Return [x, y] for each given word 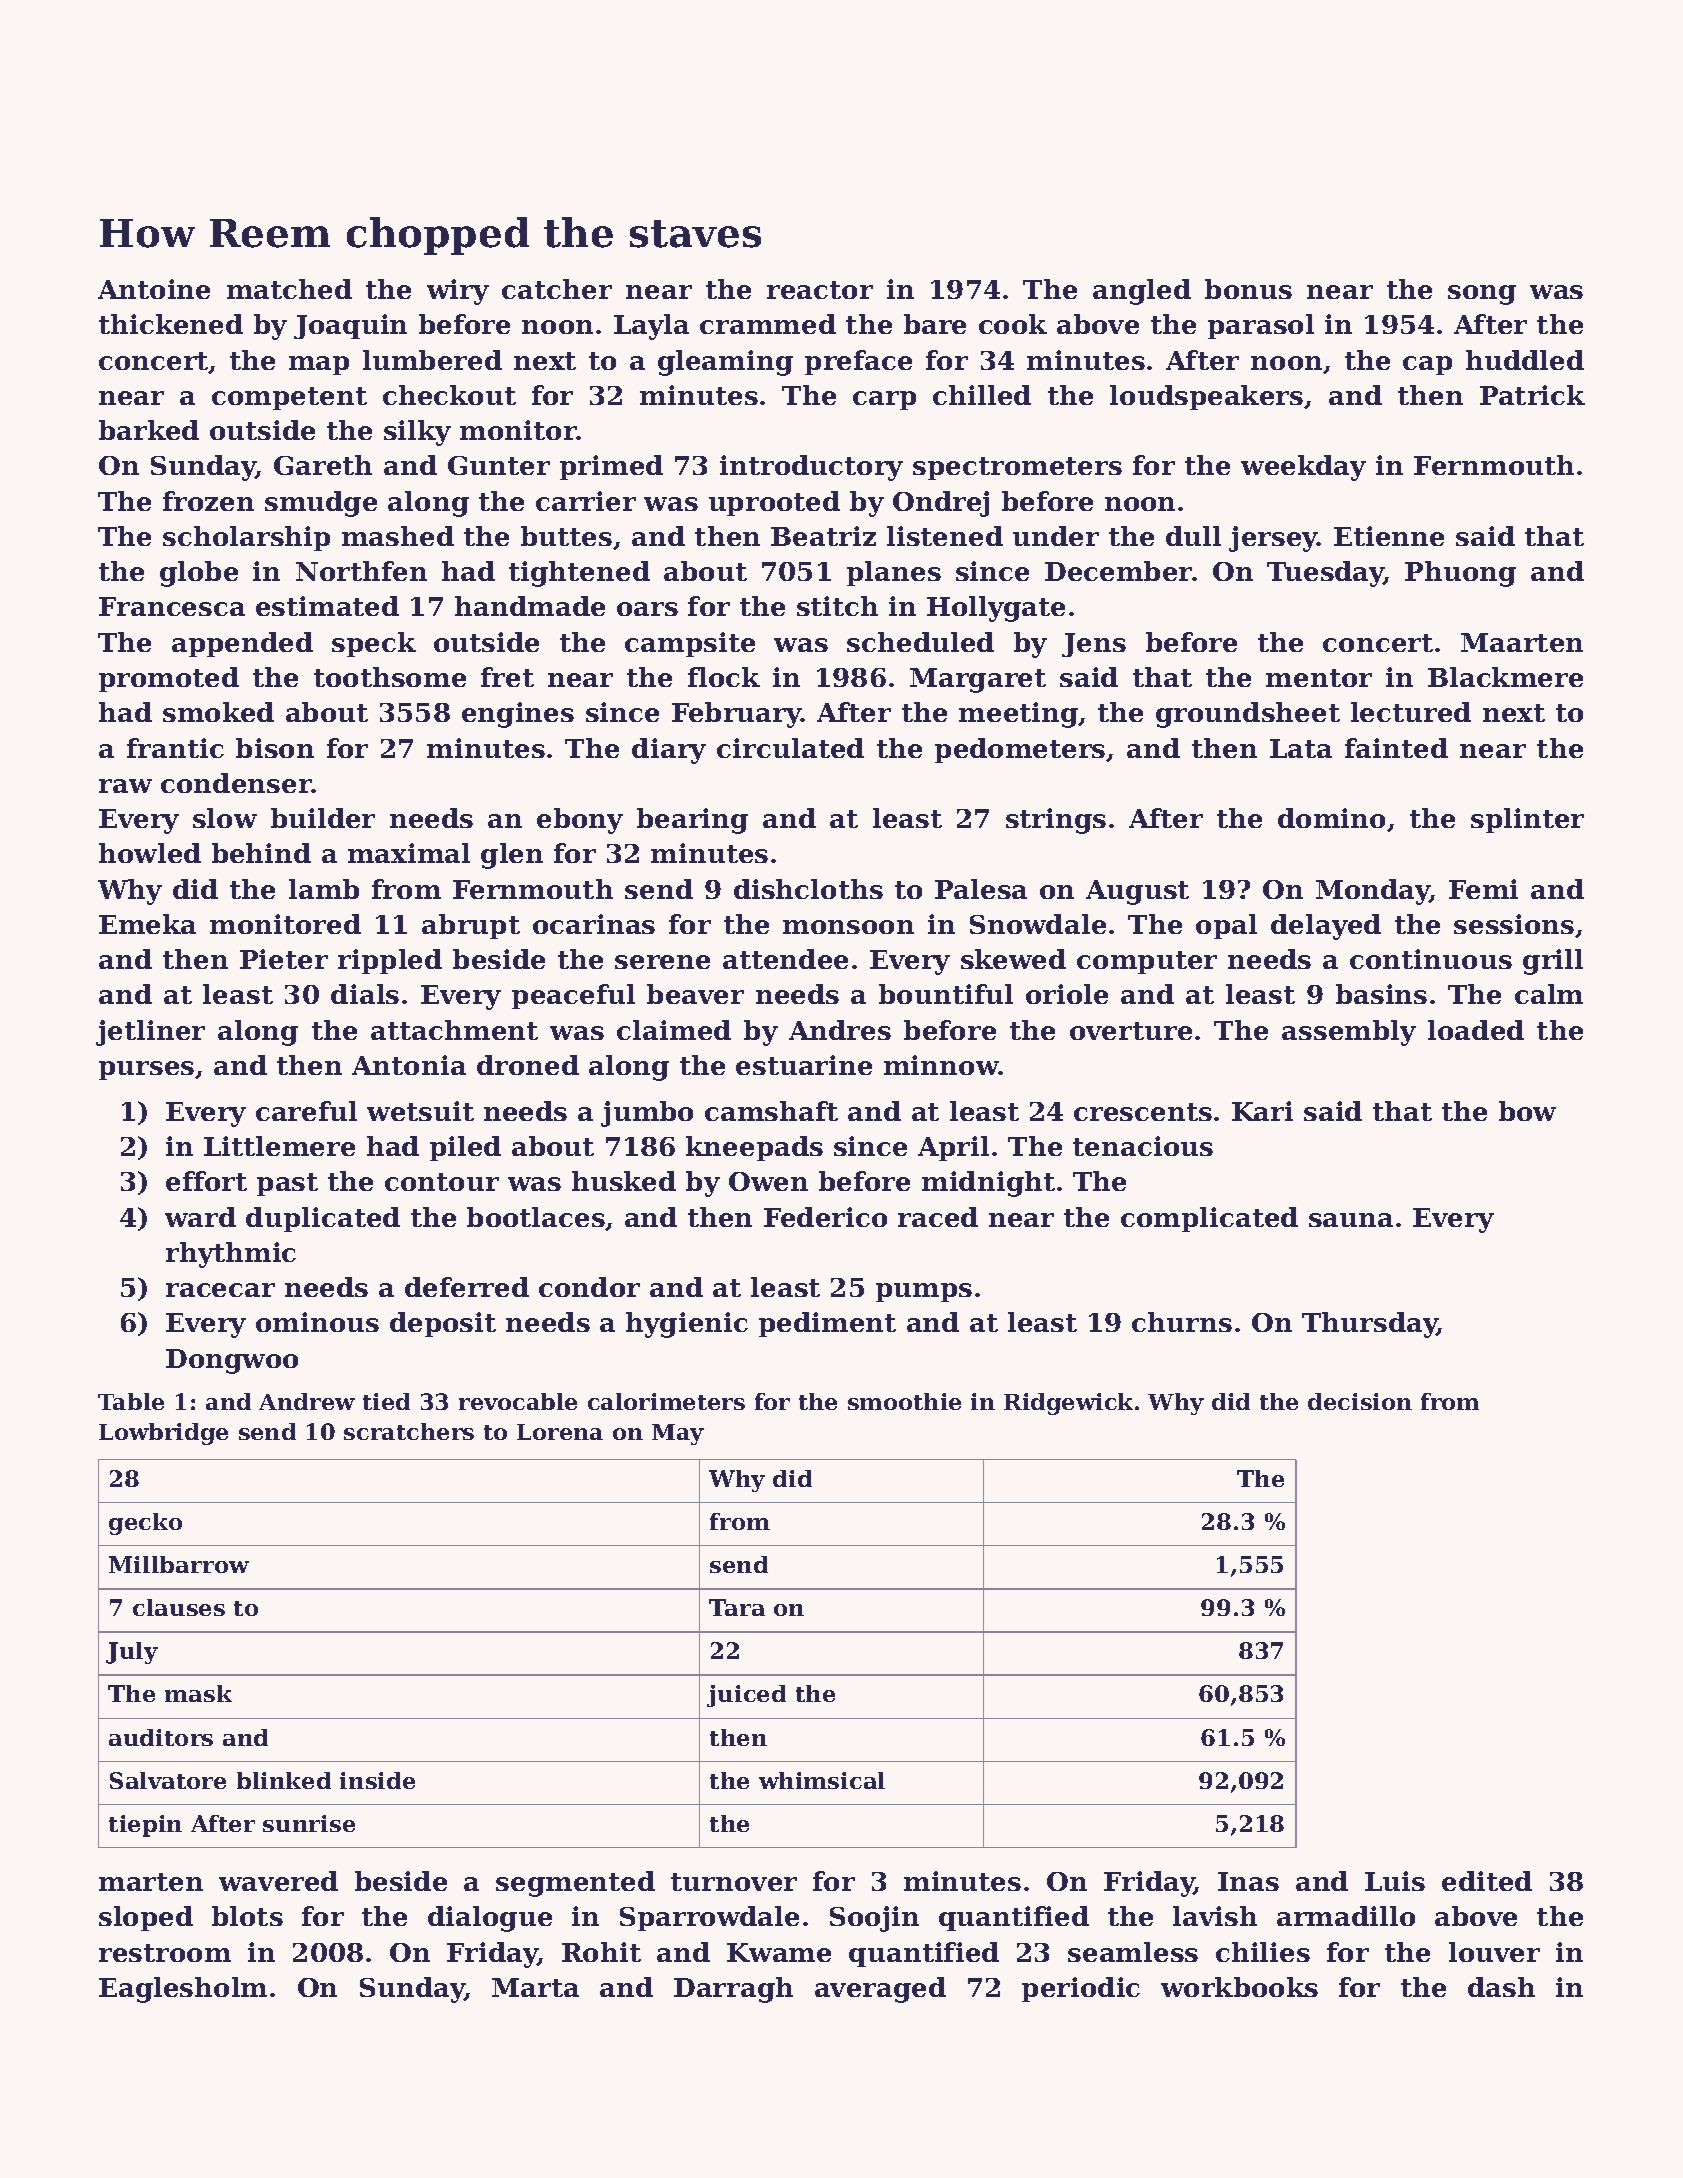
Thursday [1370, 1325]
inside [377, 1780]
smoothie [904, 1401]
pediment [827, 1324]
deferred [467, 1287]
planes [894, 573]
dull [1193, 536]
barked [149, 430]
